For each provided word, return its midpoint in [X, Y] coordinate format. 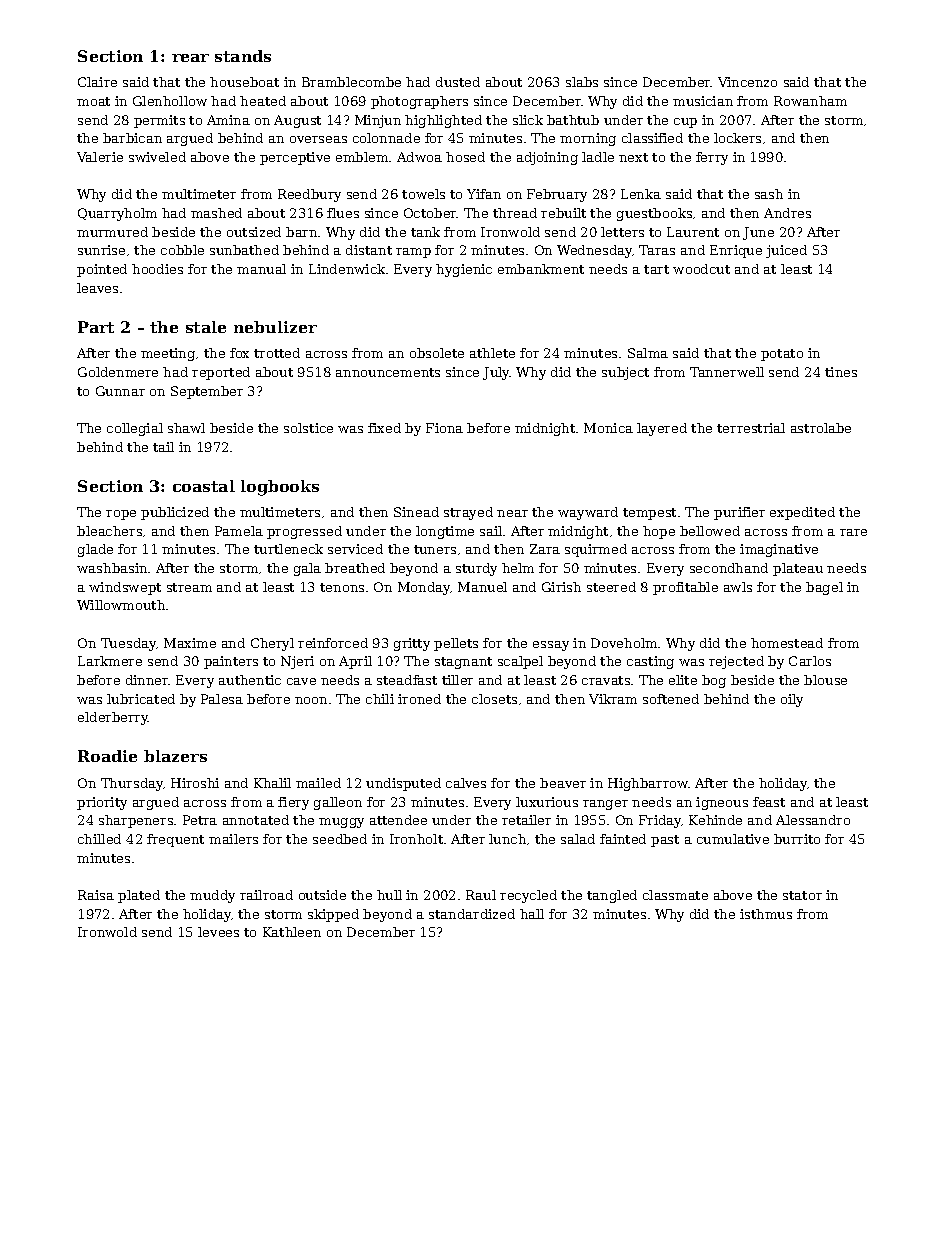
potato [782, 355]
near [512, 513]
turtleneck [288, 549]
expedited [802, 513]
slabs [582, 82]
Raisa [96, 895]
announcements [388, 372]
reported [221, 373]
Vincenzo [747, 82]
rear [190, 58]
